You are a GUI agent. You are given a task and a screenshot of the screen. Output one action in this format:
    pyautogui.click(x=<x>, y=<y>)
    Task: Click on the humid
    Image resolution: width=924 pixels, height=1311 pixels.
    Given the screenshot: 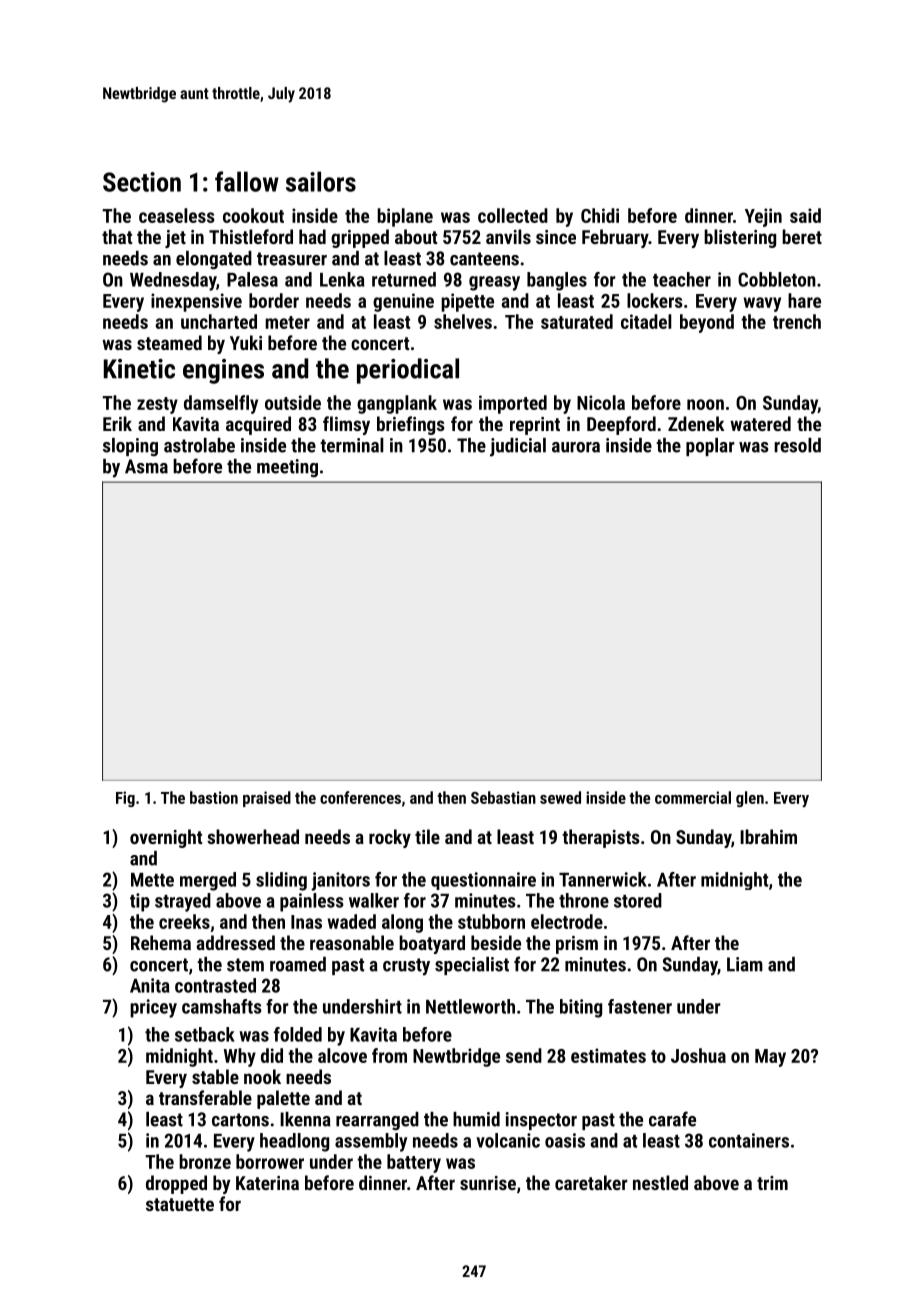 What is the action you would take?
    pyautogui.click(x=476, y=1119)
